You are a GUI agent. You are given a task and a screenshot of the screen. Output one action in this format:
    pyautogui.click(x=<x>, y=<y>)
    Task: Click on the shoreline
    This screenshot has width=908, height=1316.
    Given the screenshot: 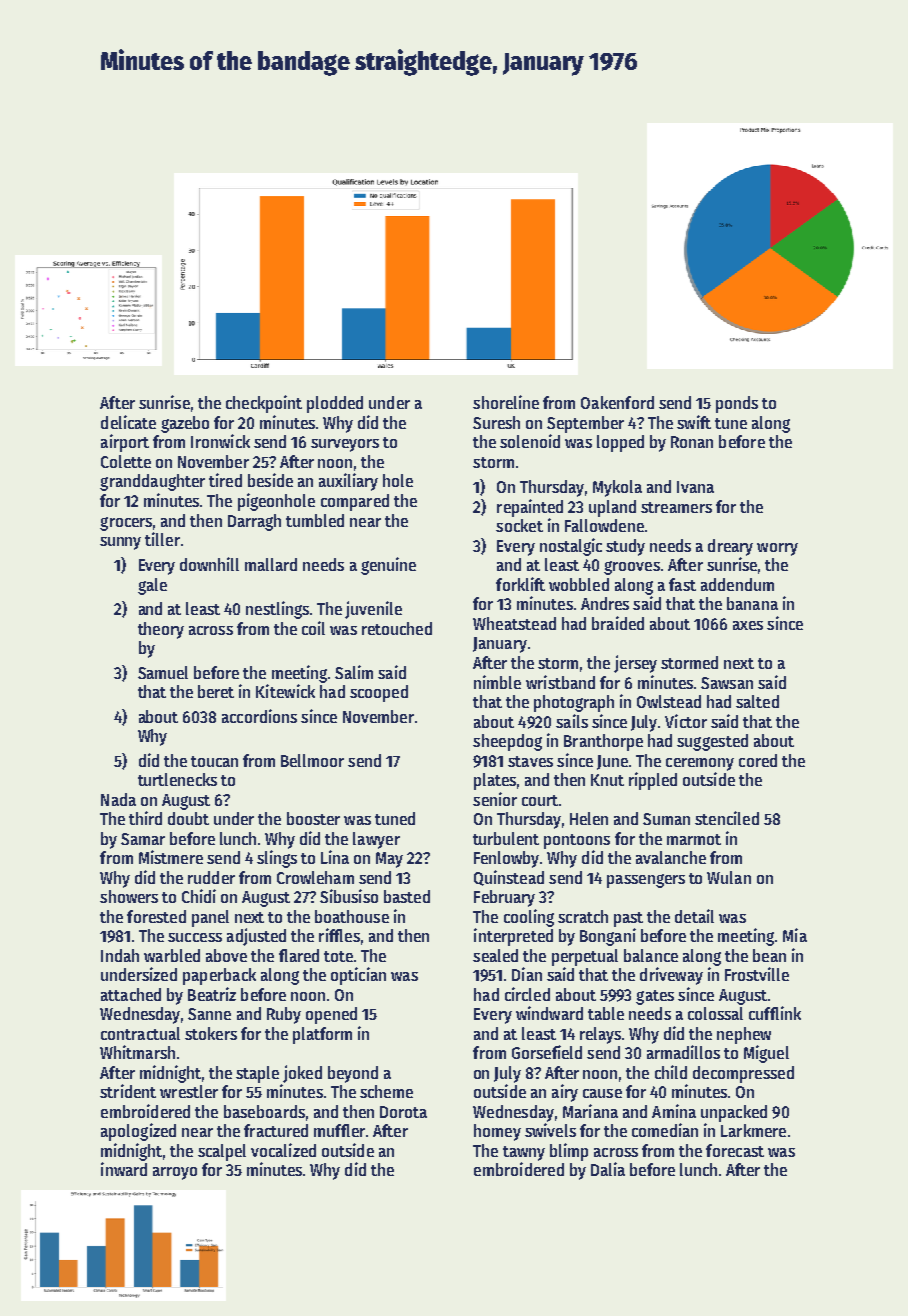 What is the action you would take?
    pyautogui.click(x=506, y=402)
